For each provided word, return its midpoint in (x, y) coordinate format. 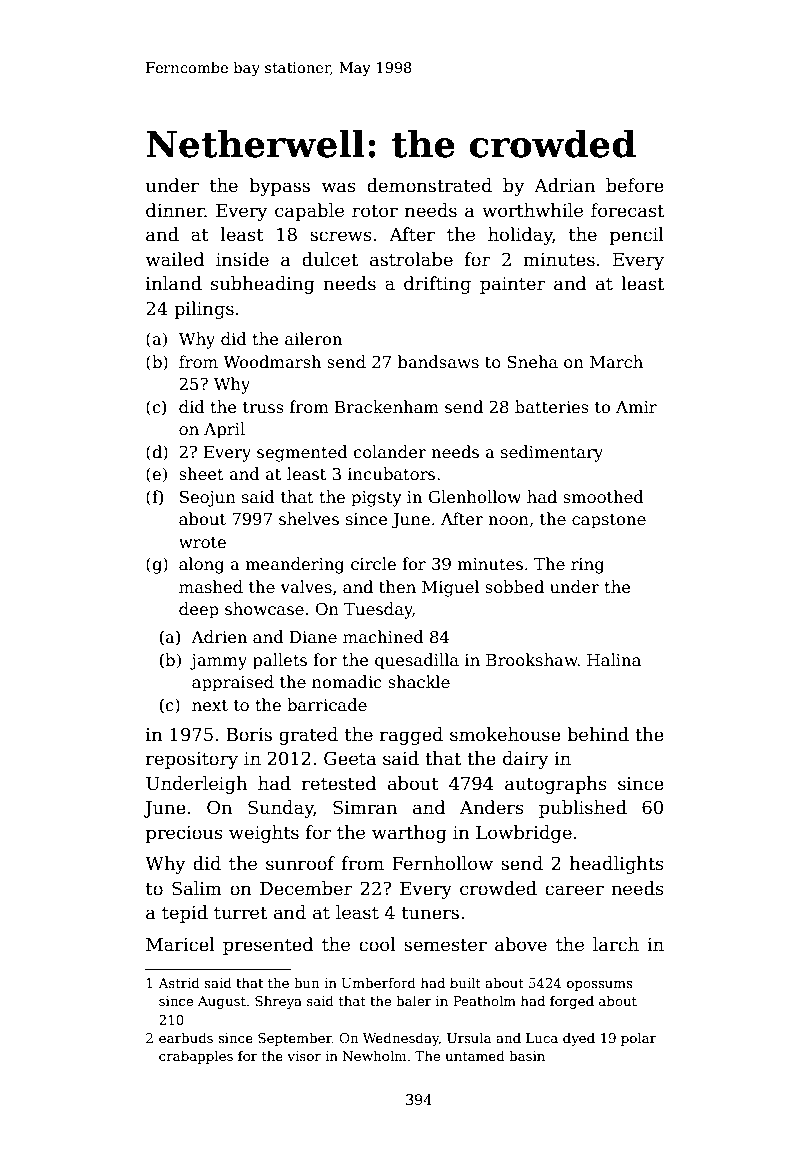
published (583, 809)
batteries (552, 407)
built (465, 982)
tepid (185, 914)
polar (638, 1039)
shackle (419, 682)
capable (309, 212)
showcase (264, 609)
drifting (437, 285)
